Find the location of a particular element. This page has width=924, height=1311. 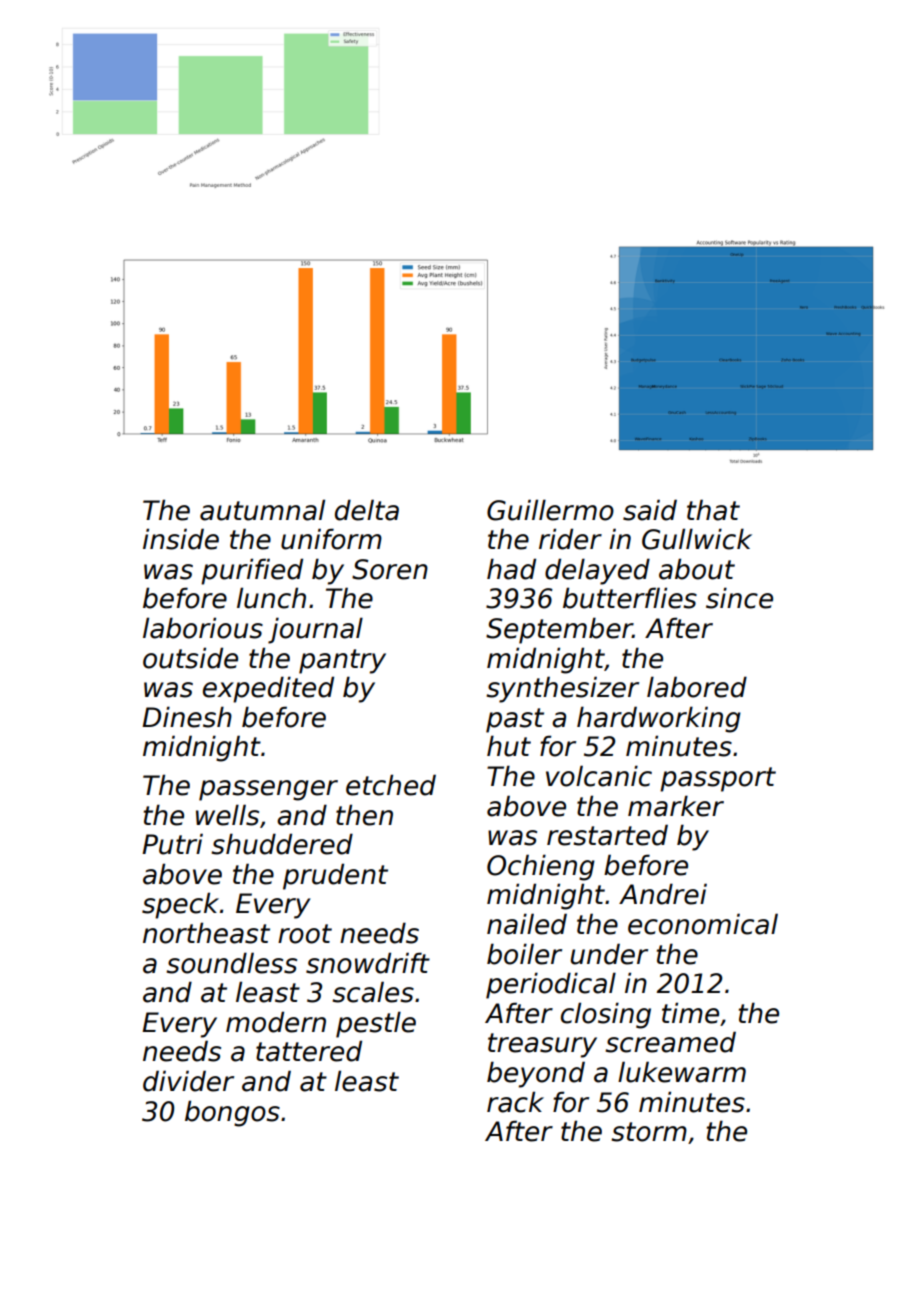

Gullwick is located at coordinates (697, 539).
